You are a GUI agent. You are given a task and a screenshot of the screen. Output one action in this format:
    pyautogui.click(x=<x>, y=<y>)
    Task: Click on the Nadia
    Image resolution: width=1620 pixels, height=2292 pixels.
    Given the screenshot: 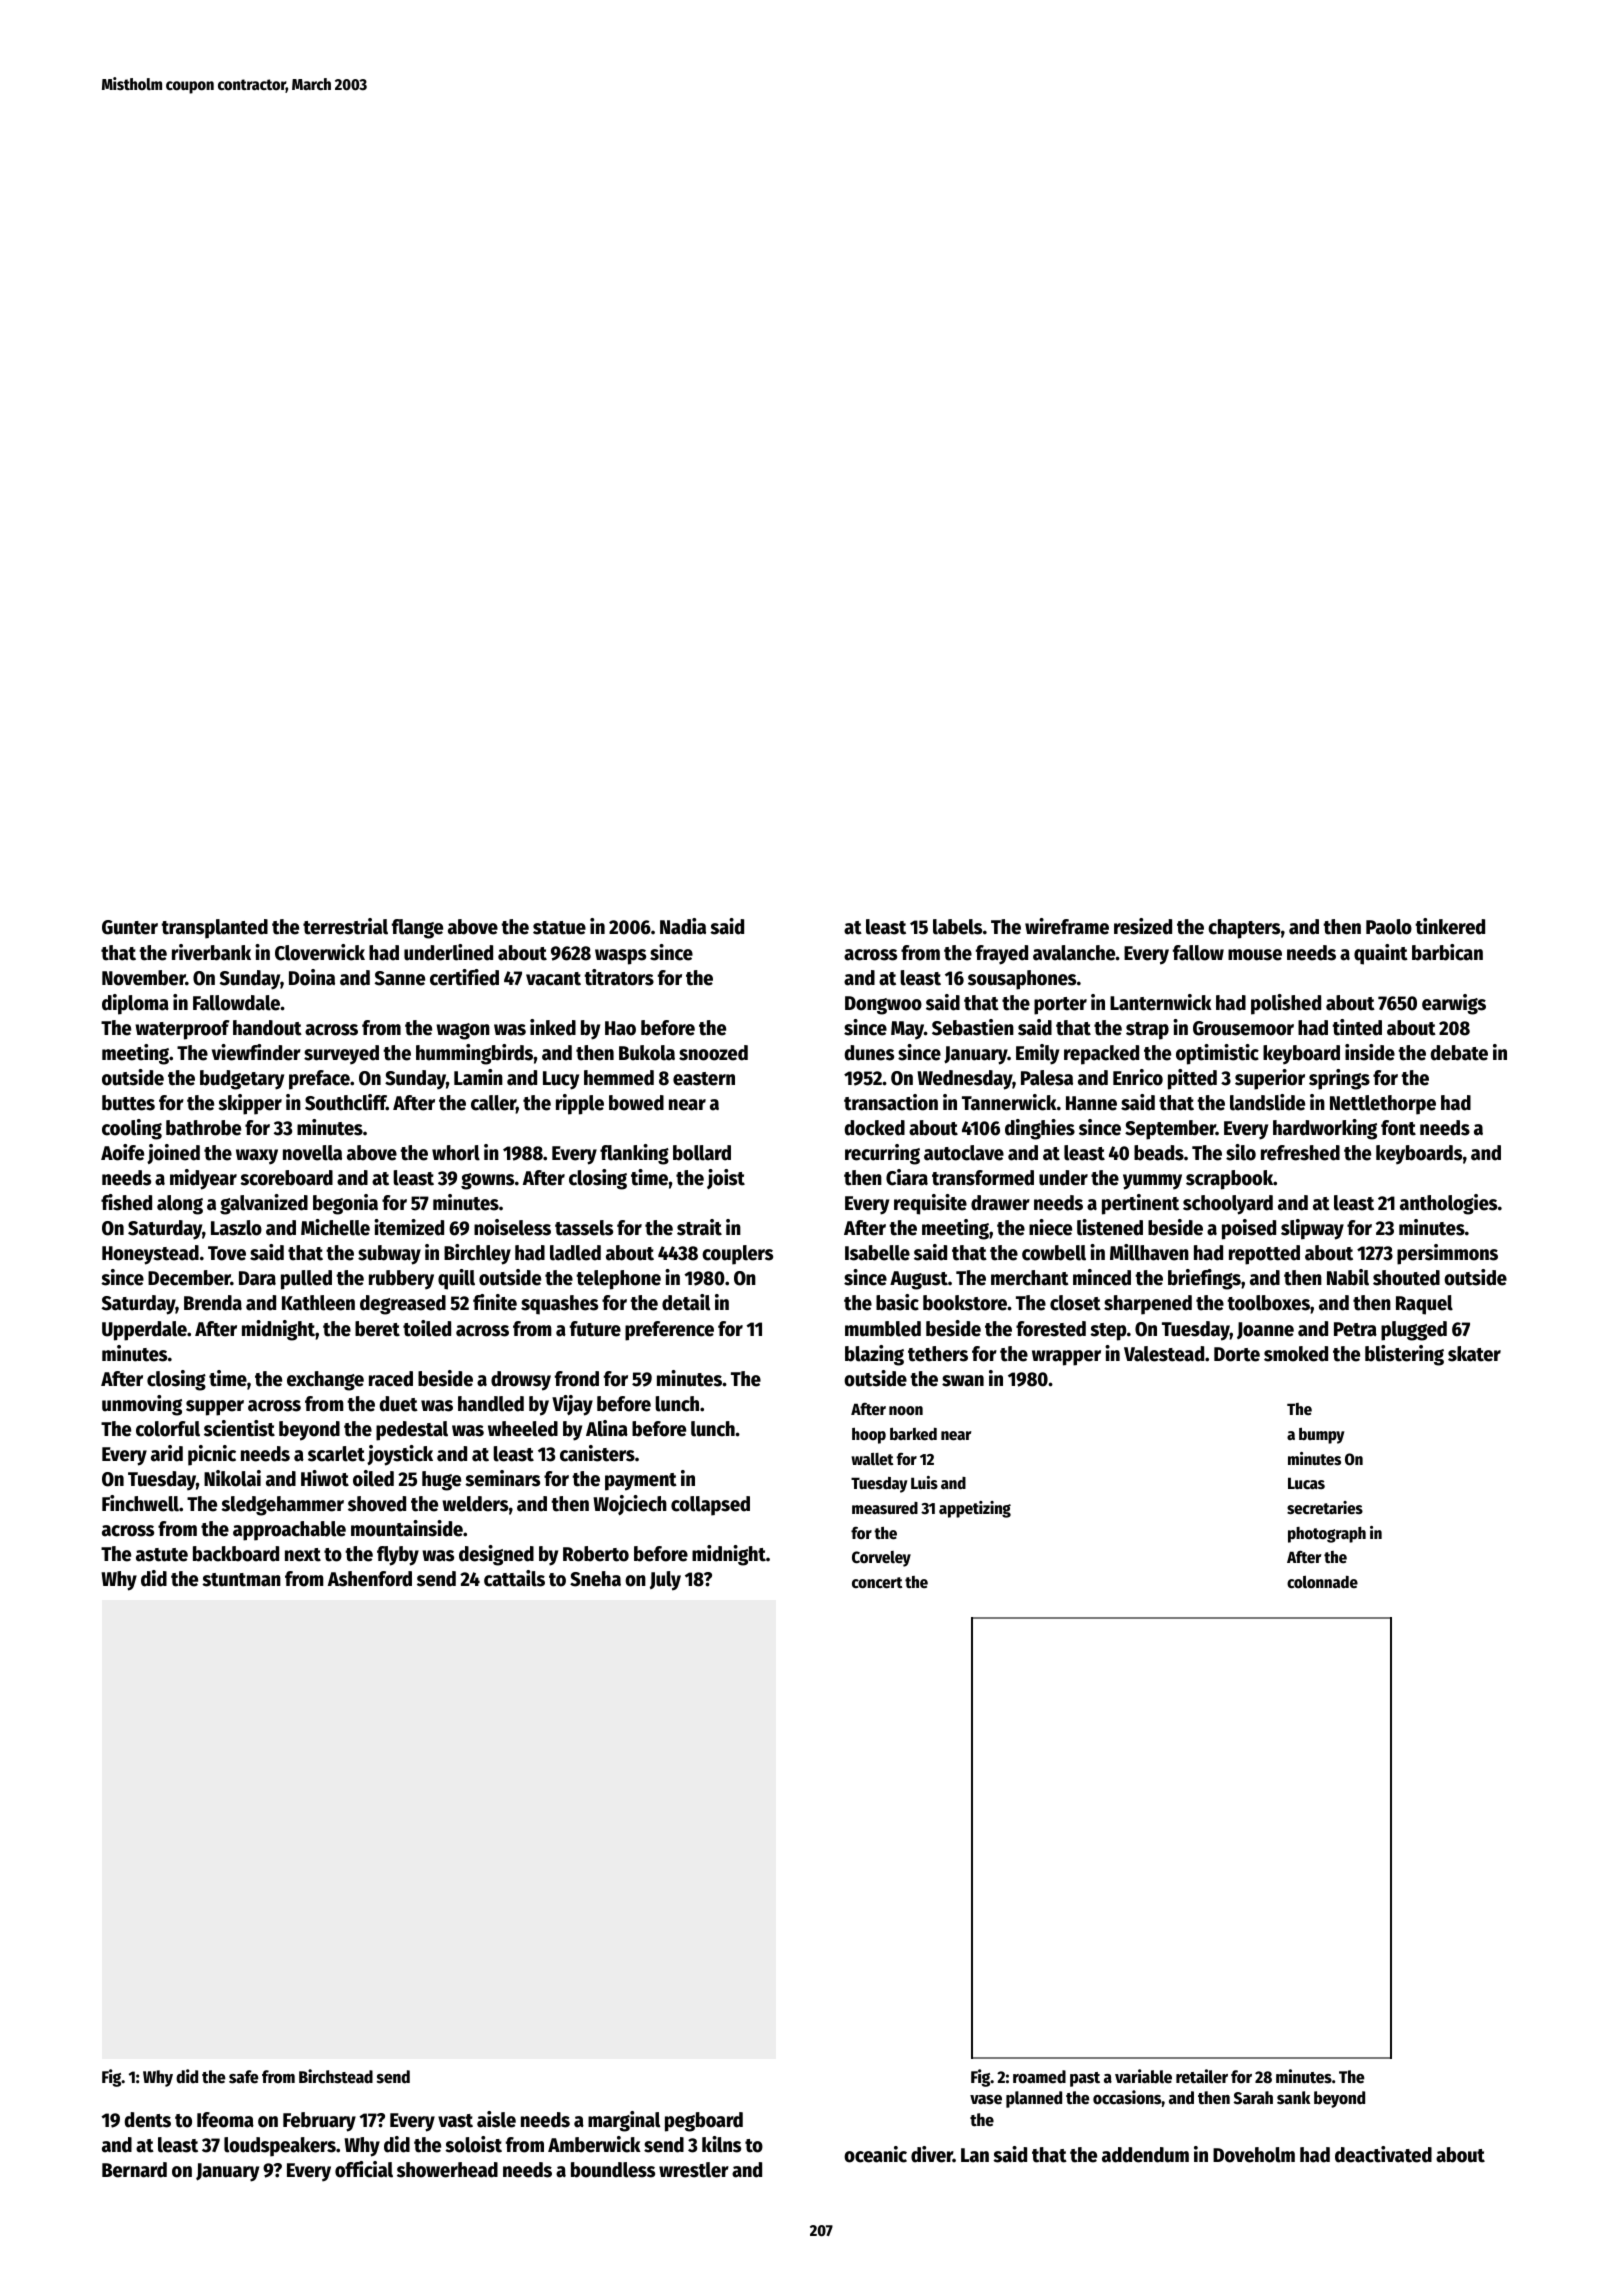 What is the action you would take?
    pyautogui.click(x=683, y=926)
